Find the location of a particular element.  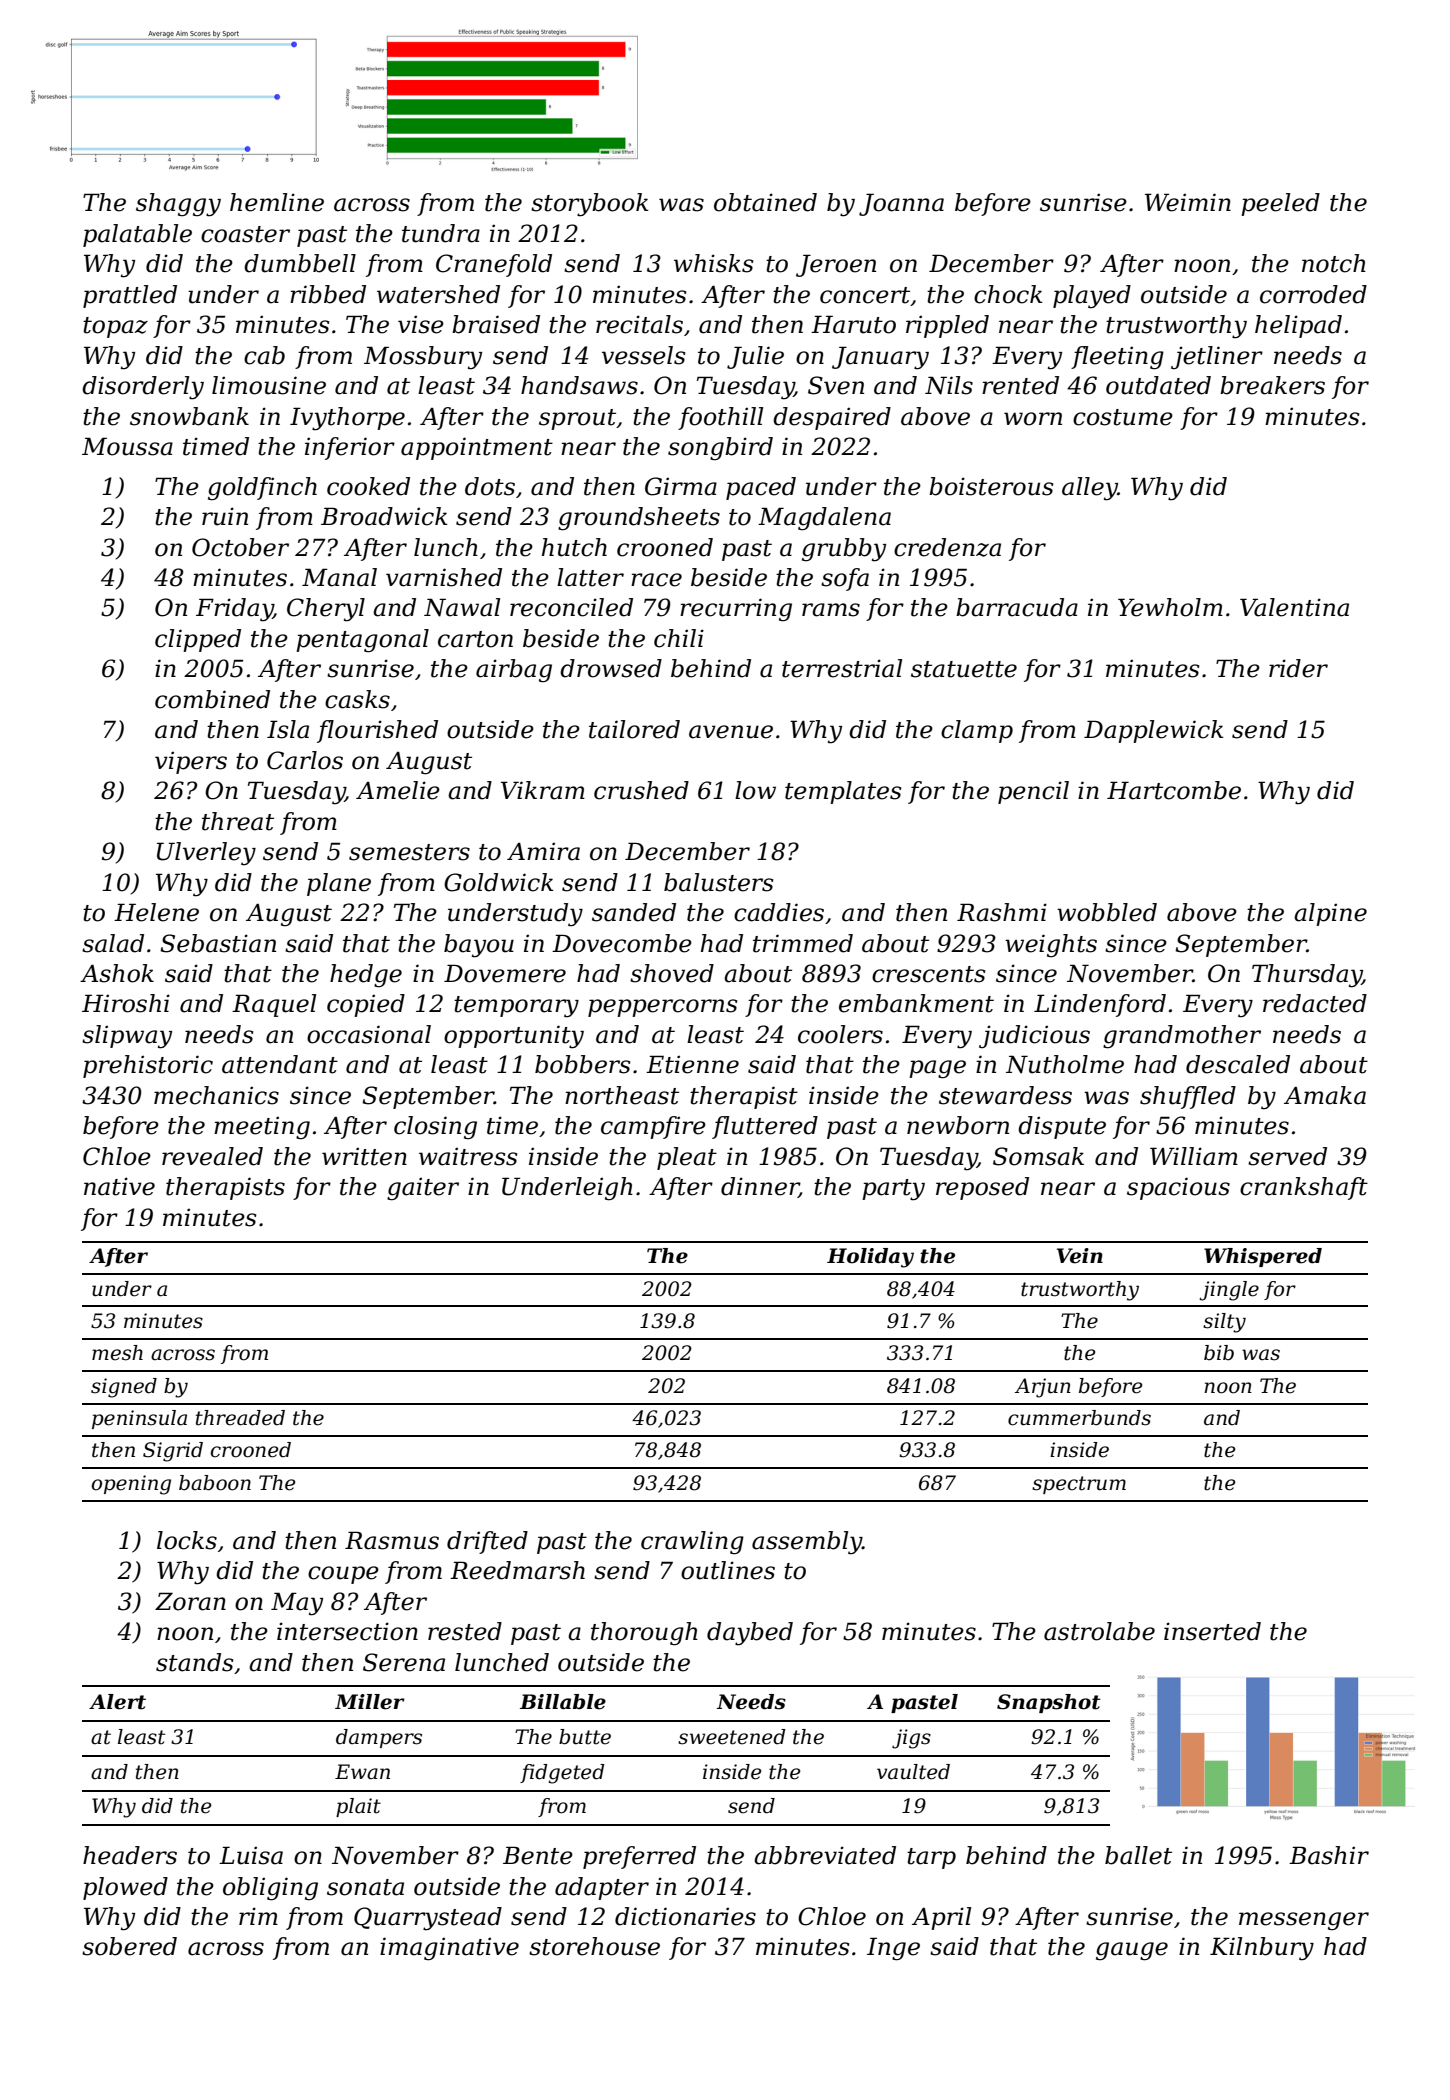

obtained is located at coordinates (765, 202).
